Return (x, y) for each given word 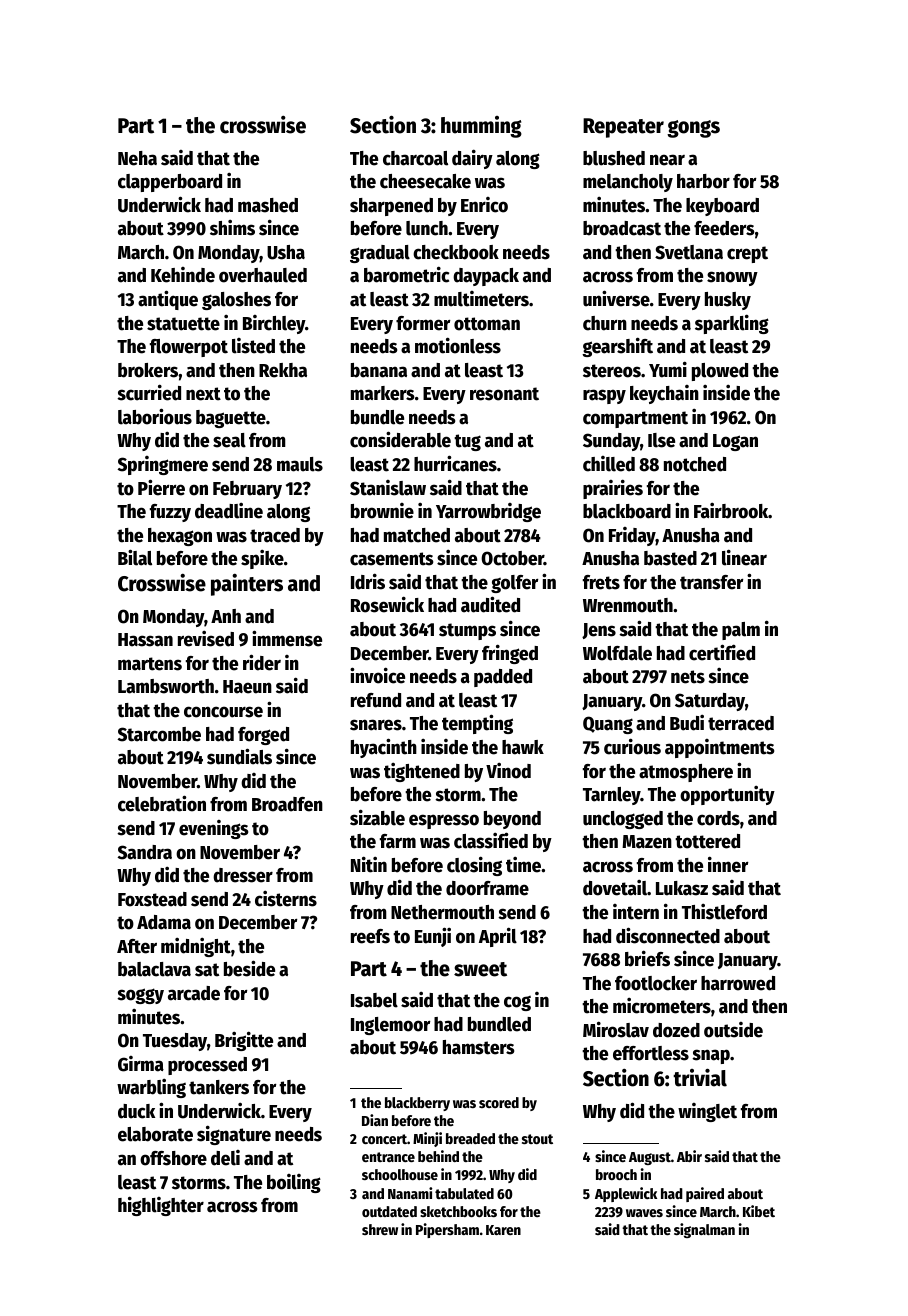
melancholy (628, 183)
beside (249, 968)
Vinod (508, 771)
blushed (614, 158)
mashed (268, 205)
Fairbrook (731, 511)
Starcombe (159, 734)
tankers (219, 1087)
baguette (231, 419)
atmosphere (686, 773)
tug (467, 442)
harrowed (738, 983)
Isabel (374, 1000)
